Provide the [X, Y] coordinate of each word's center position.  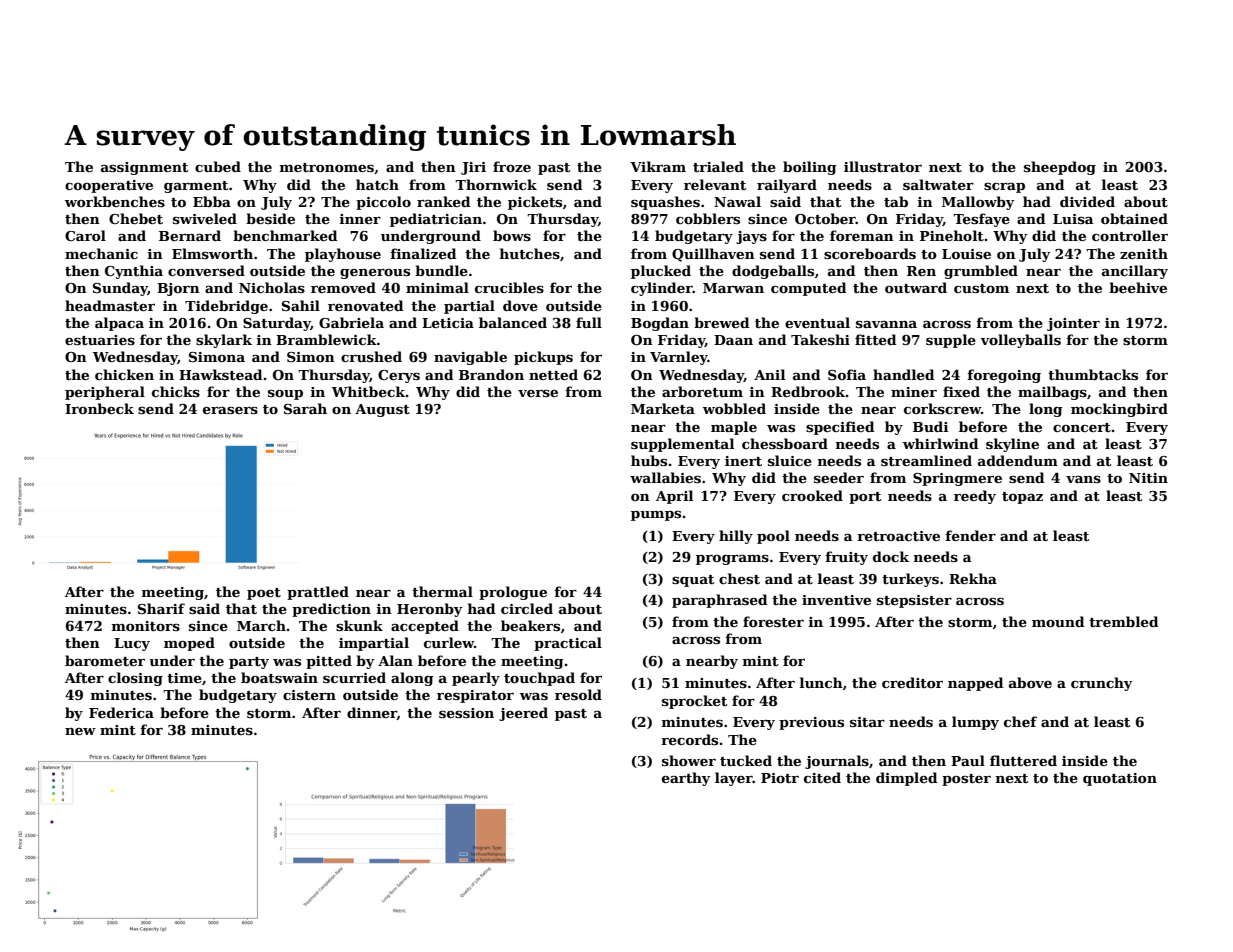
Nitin [1148, 478]
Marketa [663, 408]
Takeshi [820, 339]
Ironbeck [99, 408]
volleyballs [1020, 341]
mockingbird [1119, 410]
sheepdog [1060, 168]
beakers [530, 625]
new [80, 731]
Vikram [658, 166]
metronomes [327, 167]
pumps [656, 516]
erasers [230, 410]
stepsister [914, 601]
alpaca [119, 324]
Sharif [161, 608]
